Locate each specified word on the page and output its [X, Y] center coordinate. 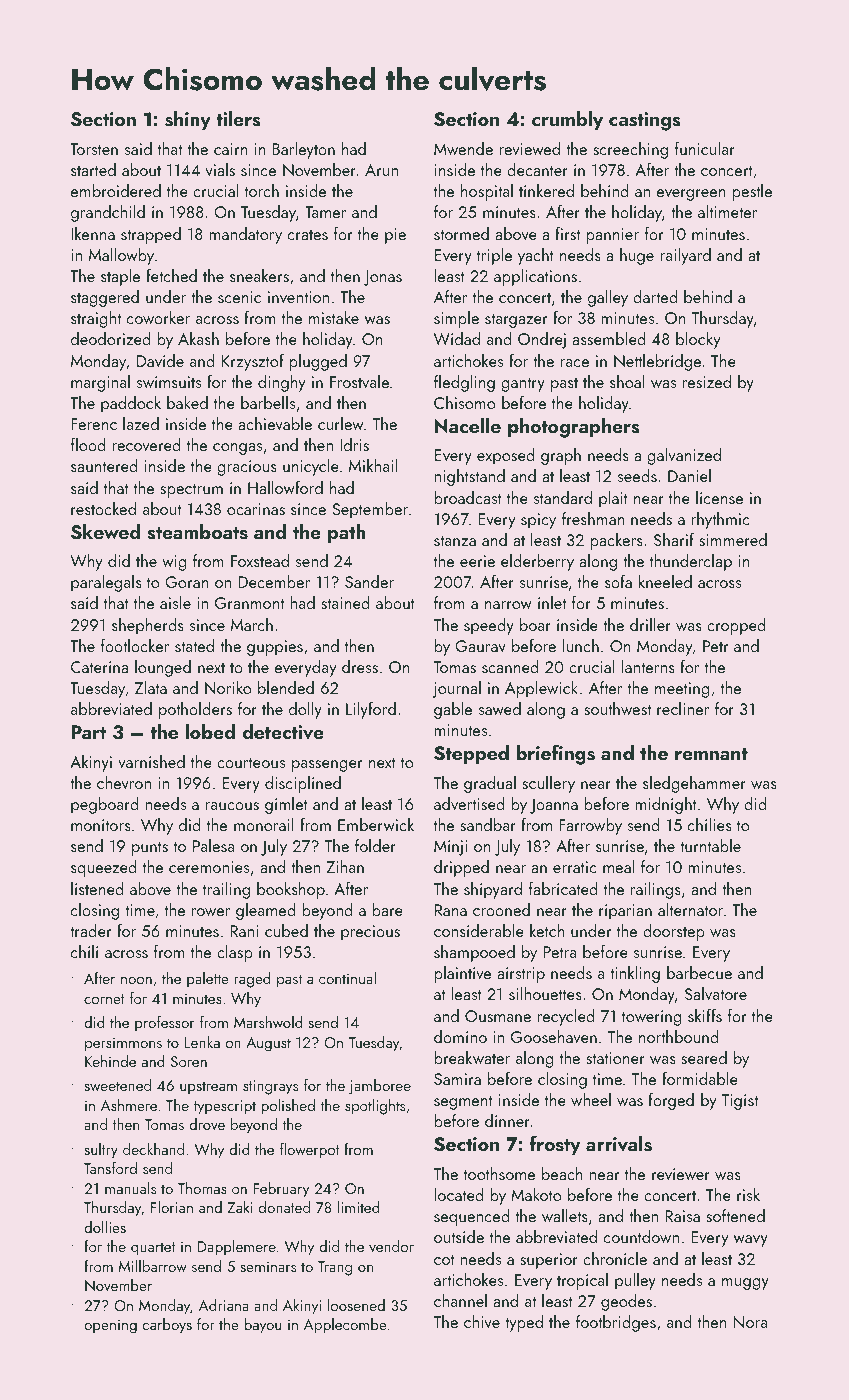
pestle [752, 192]
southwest [617, 708]
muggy [745, 1284]
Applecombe [345, 1326]
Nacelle [468, 425]
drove [207, 1124]
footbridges [616, 1323]
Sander [369, 581]
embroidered [116, 190]
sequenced [472, 1217]
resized [707, 381]
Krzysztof [253, 362]
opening [110, 1326]
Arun [381, 170]
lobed [210, 731]
